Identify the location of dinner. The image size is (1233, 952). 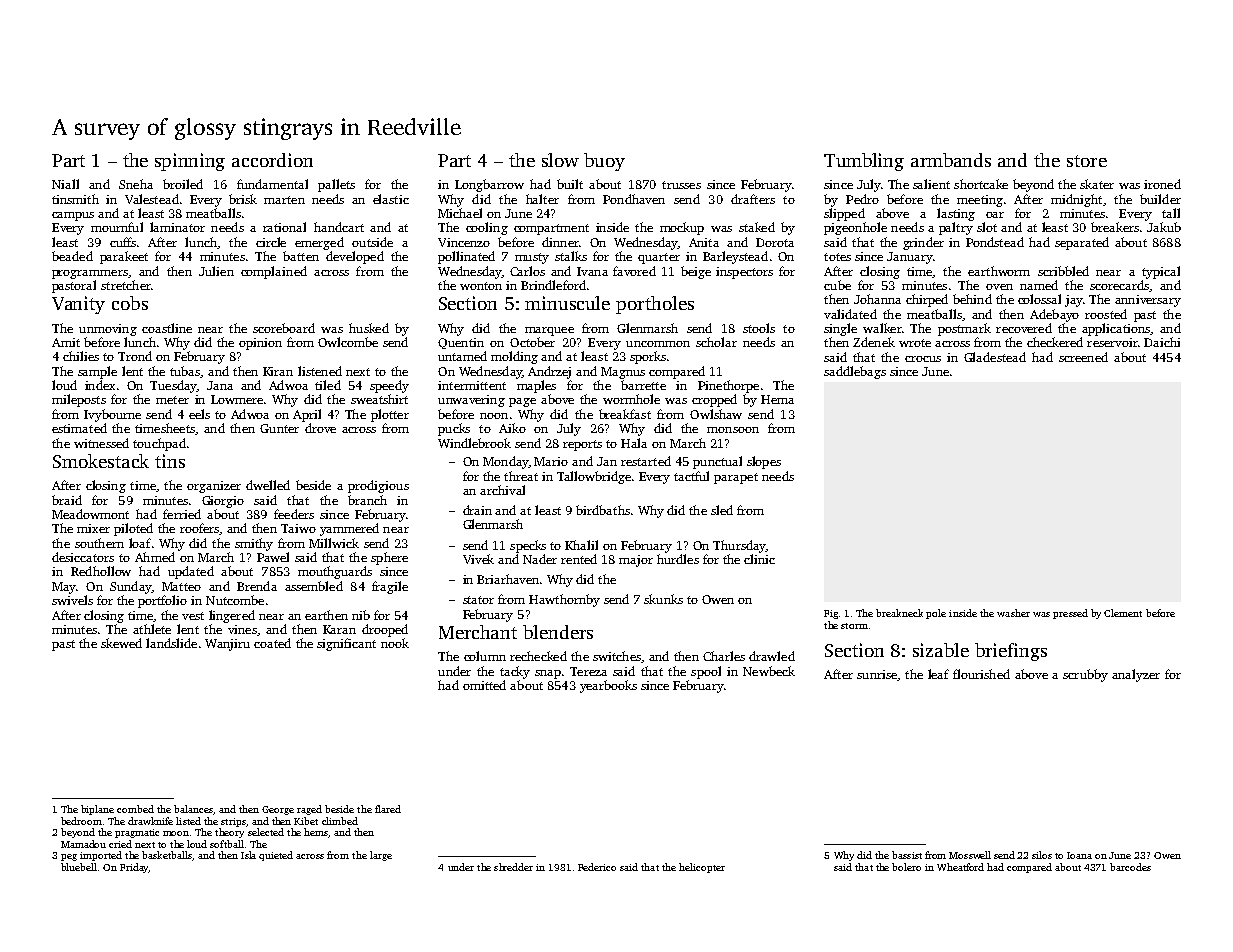
(560, 242).
